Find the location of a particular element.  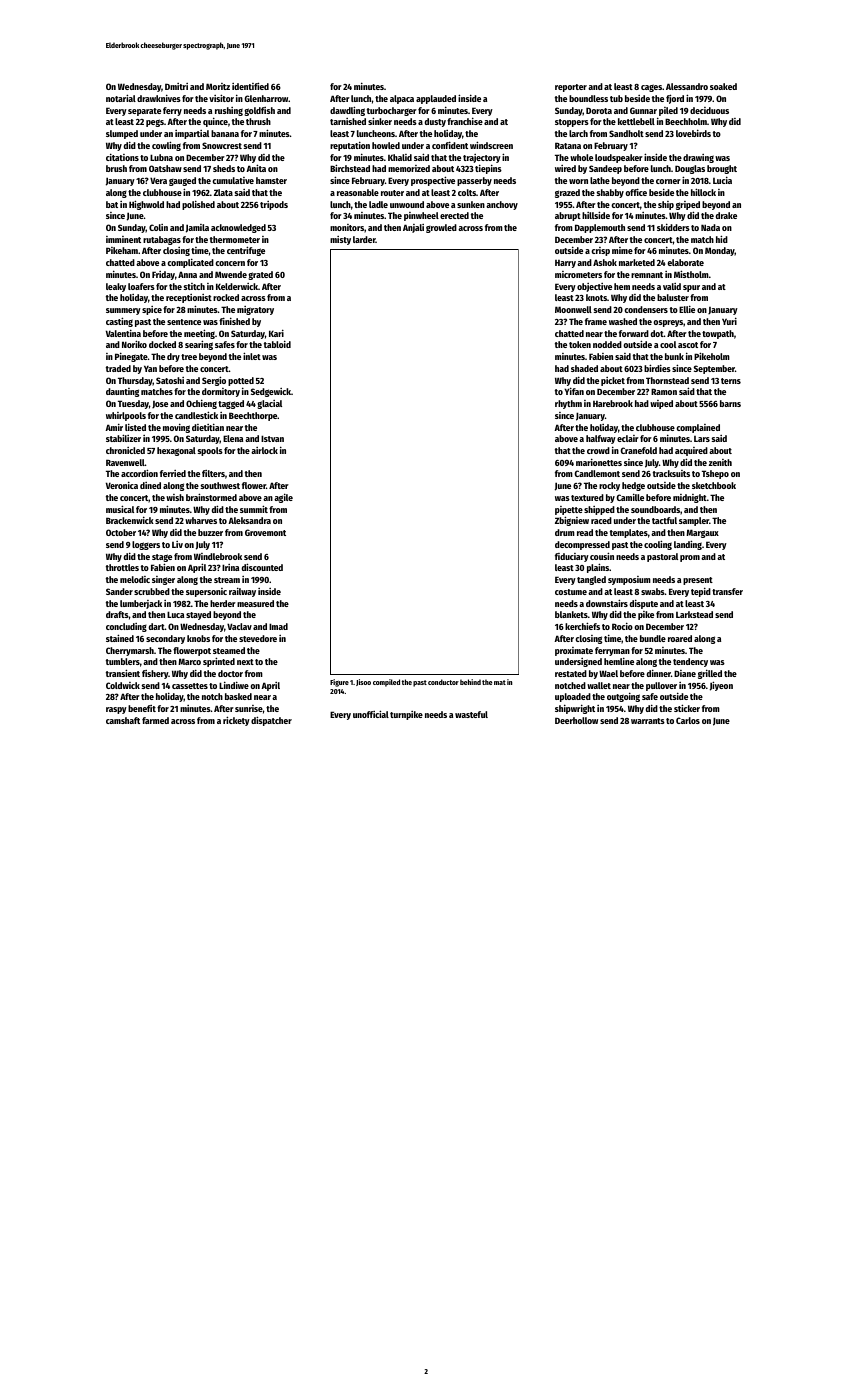

Imad is located at coordinates (278, 626).
